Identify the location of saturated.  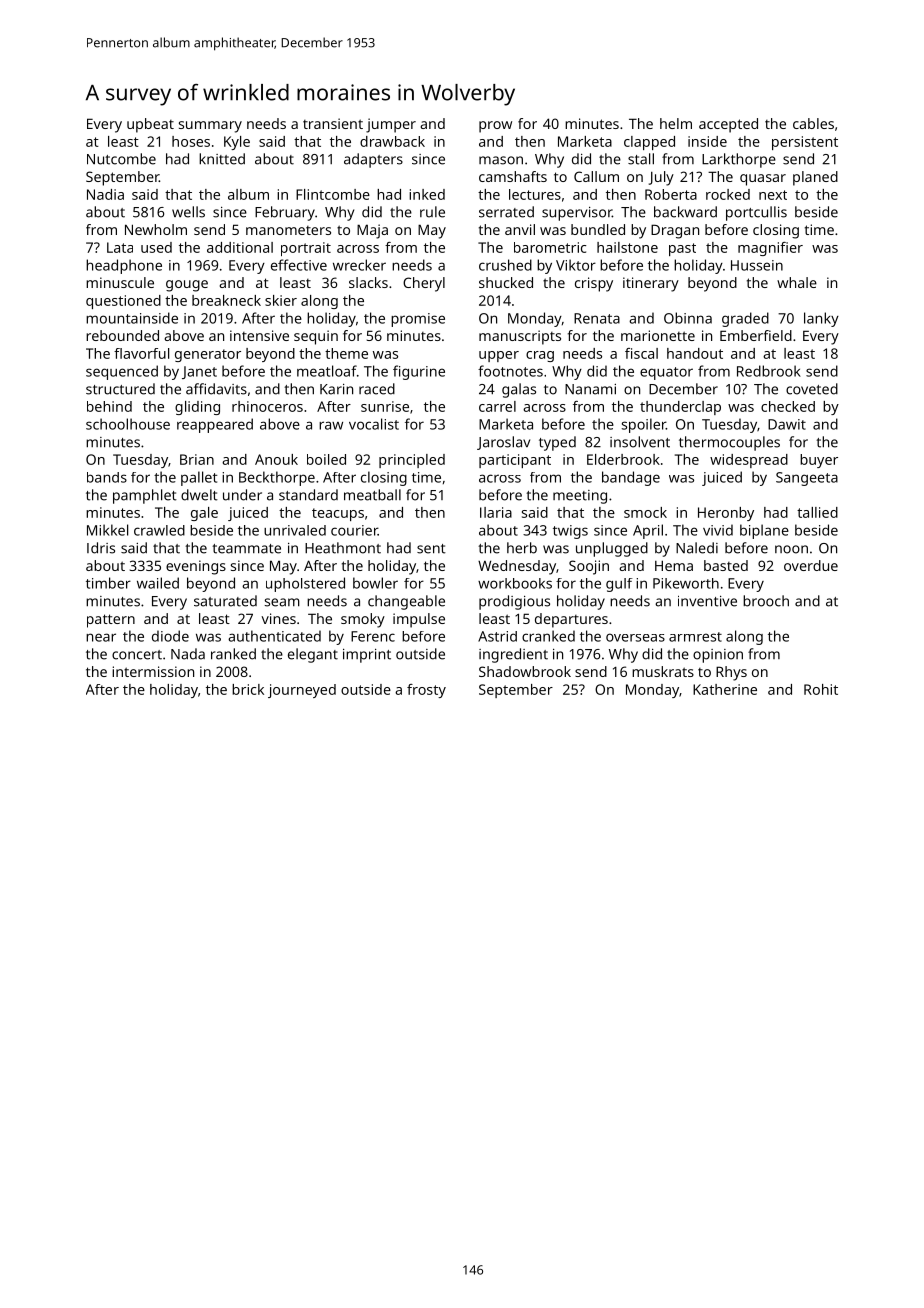
(225, 601).
